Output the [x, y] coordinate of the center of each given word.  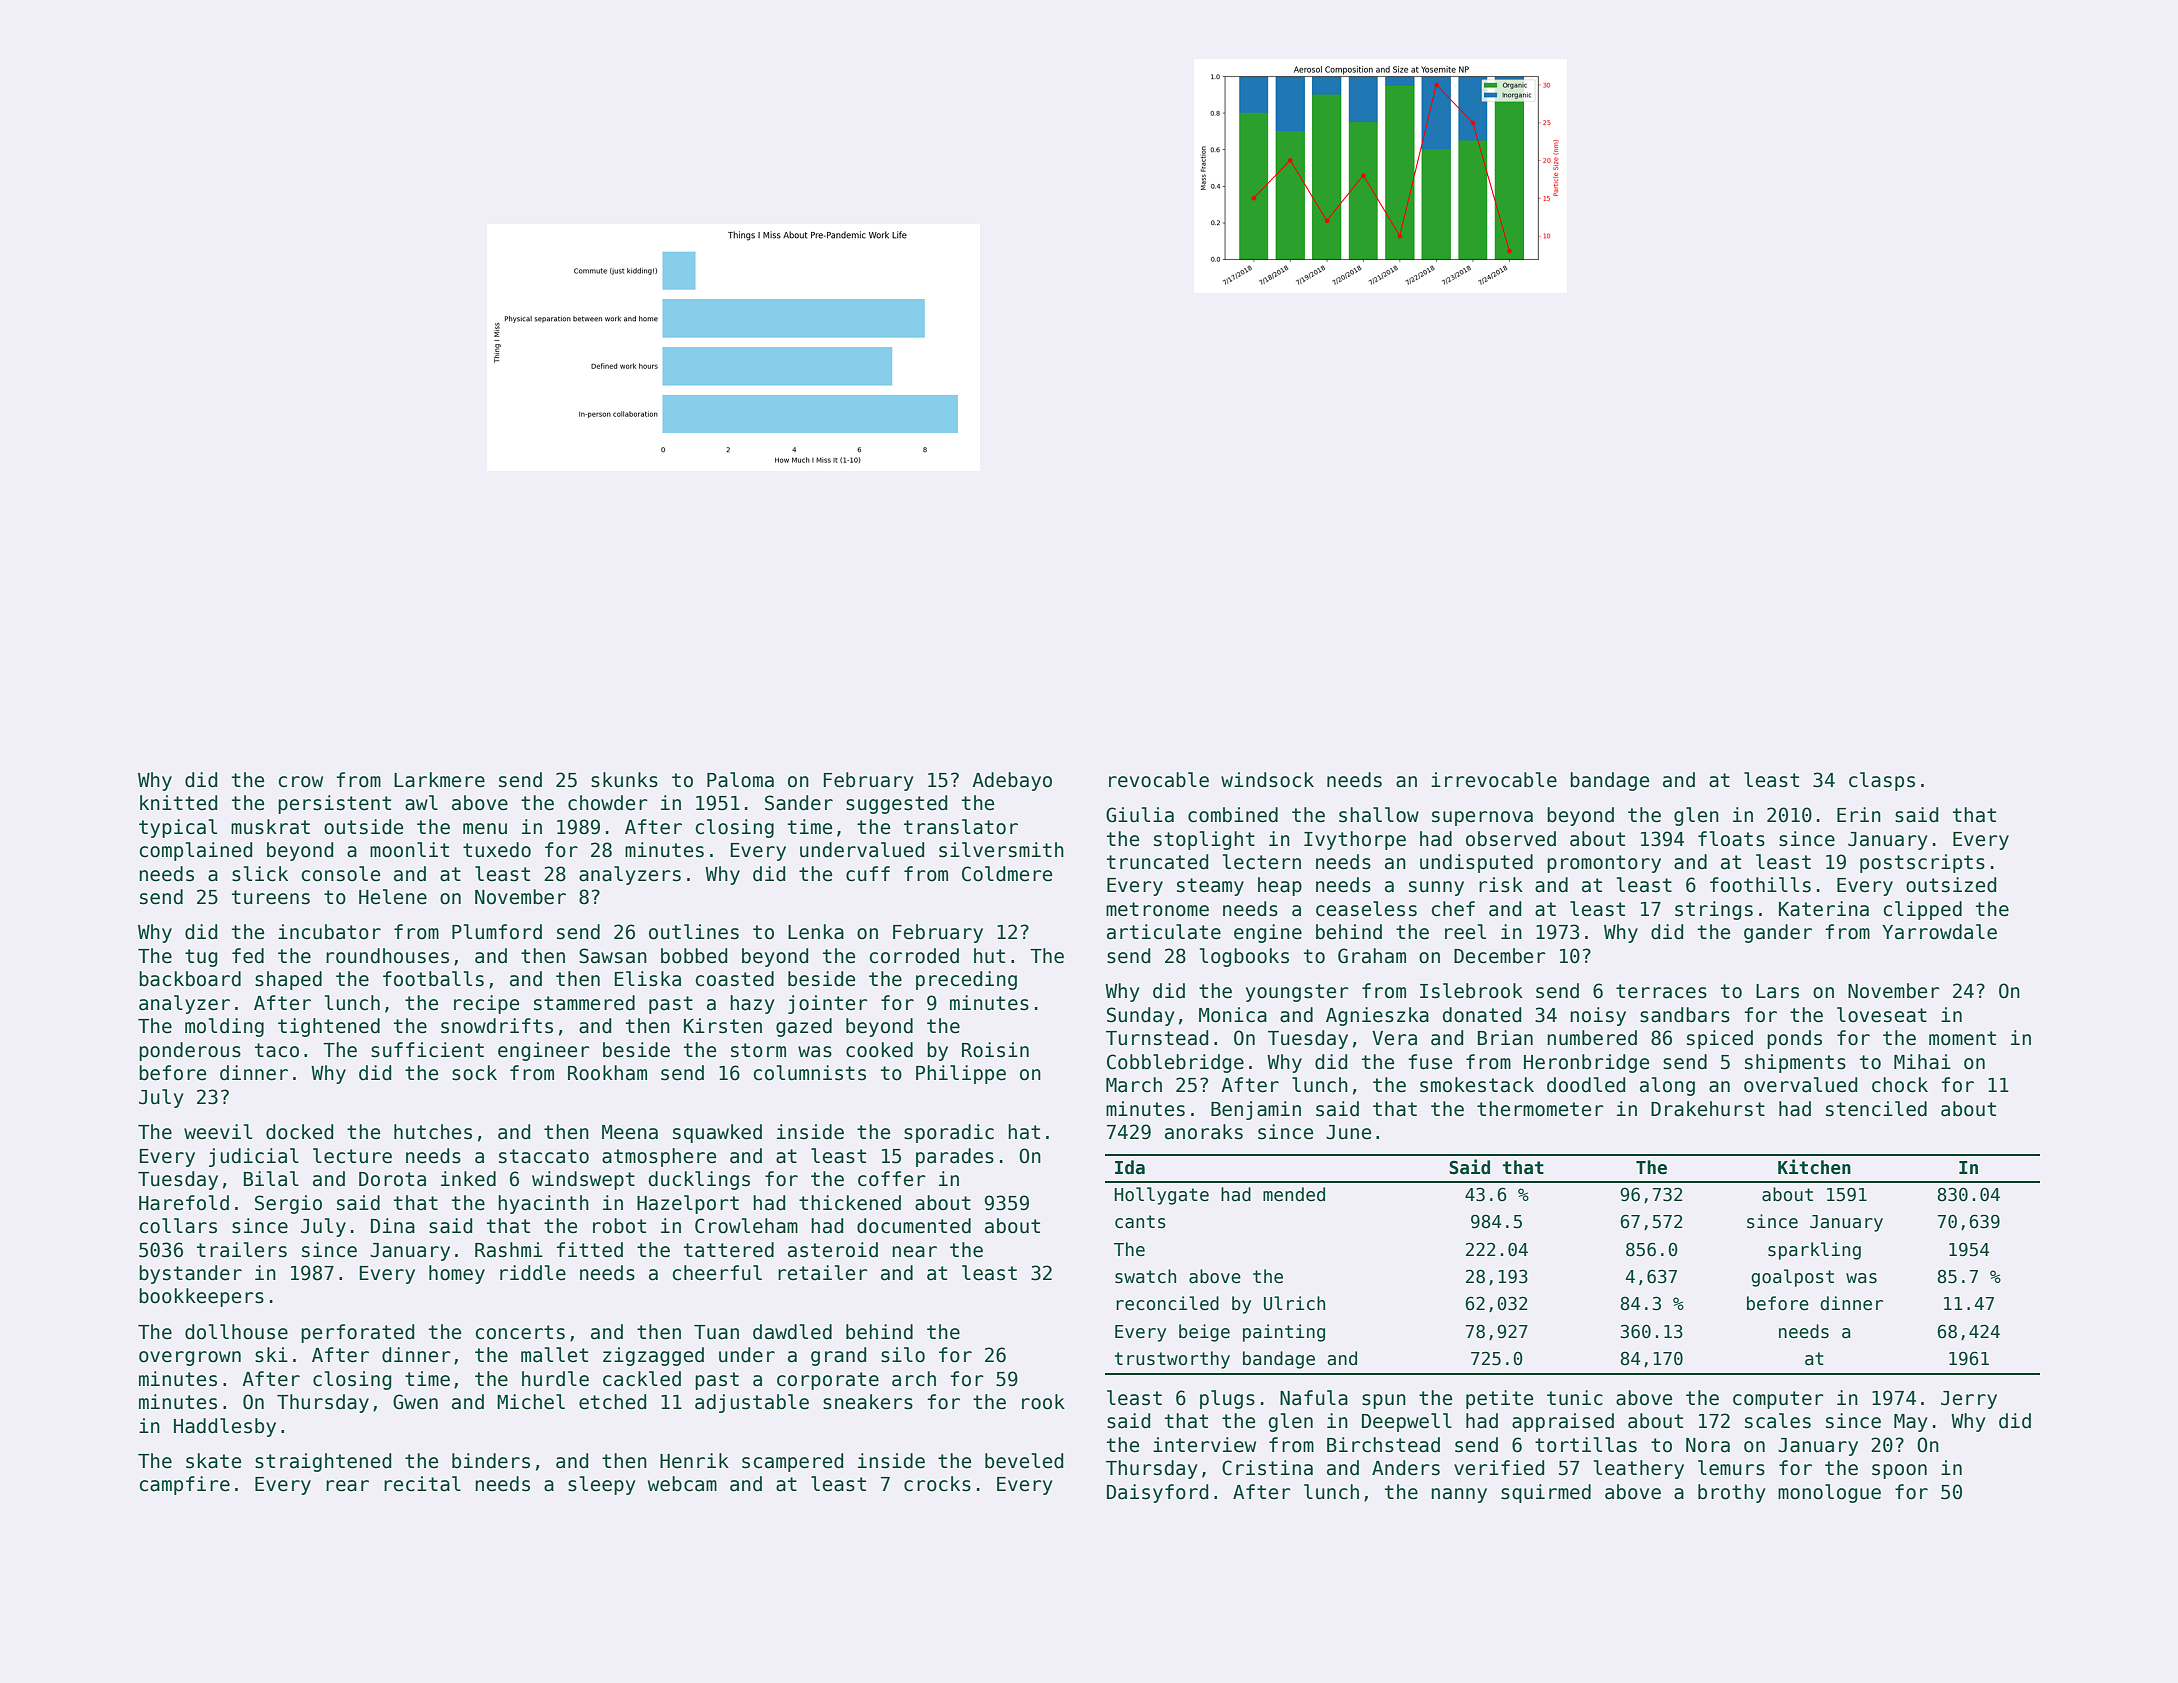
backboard [190, 979]
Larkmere [439, 780]
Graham [1372, 956]
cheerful [717, 1273]
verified [1499, 1468]
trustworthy [1172, 1360]
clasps [1882, 781]
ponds [1794, 1039]
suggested [896, 804]
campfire [184, 1485]
